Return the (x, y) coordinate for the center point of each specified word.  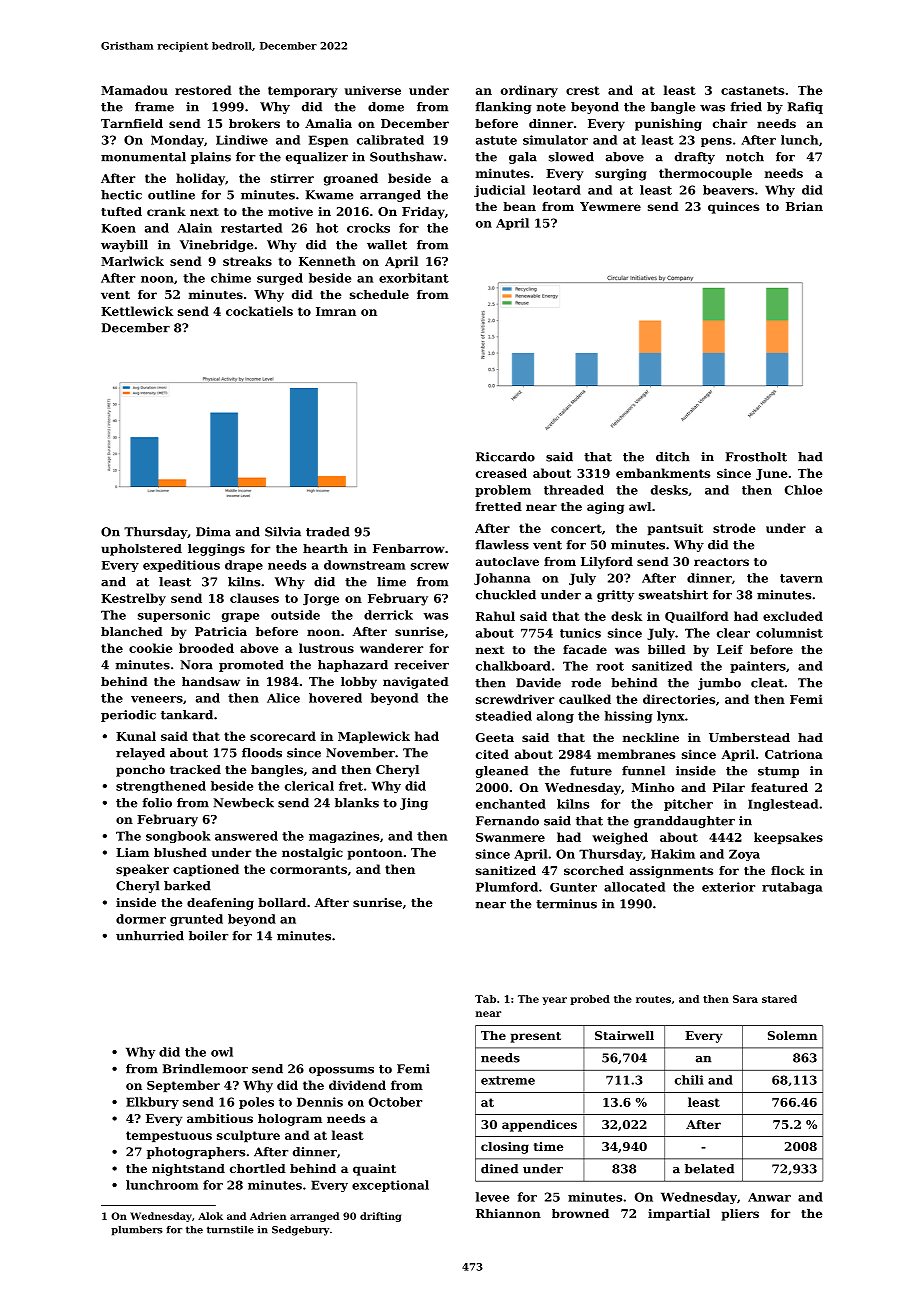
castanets (752, 90)
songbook (178, 837)
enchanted (511, 804)
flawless (502, 545)
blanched (132, 631)
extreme (508, 1080)
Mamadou (134, 90)
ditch (673, 457)
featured (779, 787)
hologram (290, 1120)
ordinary (529, 91)
